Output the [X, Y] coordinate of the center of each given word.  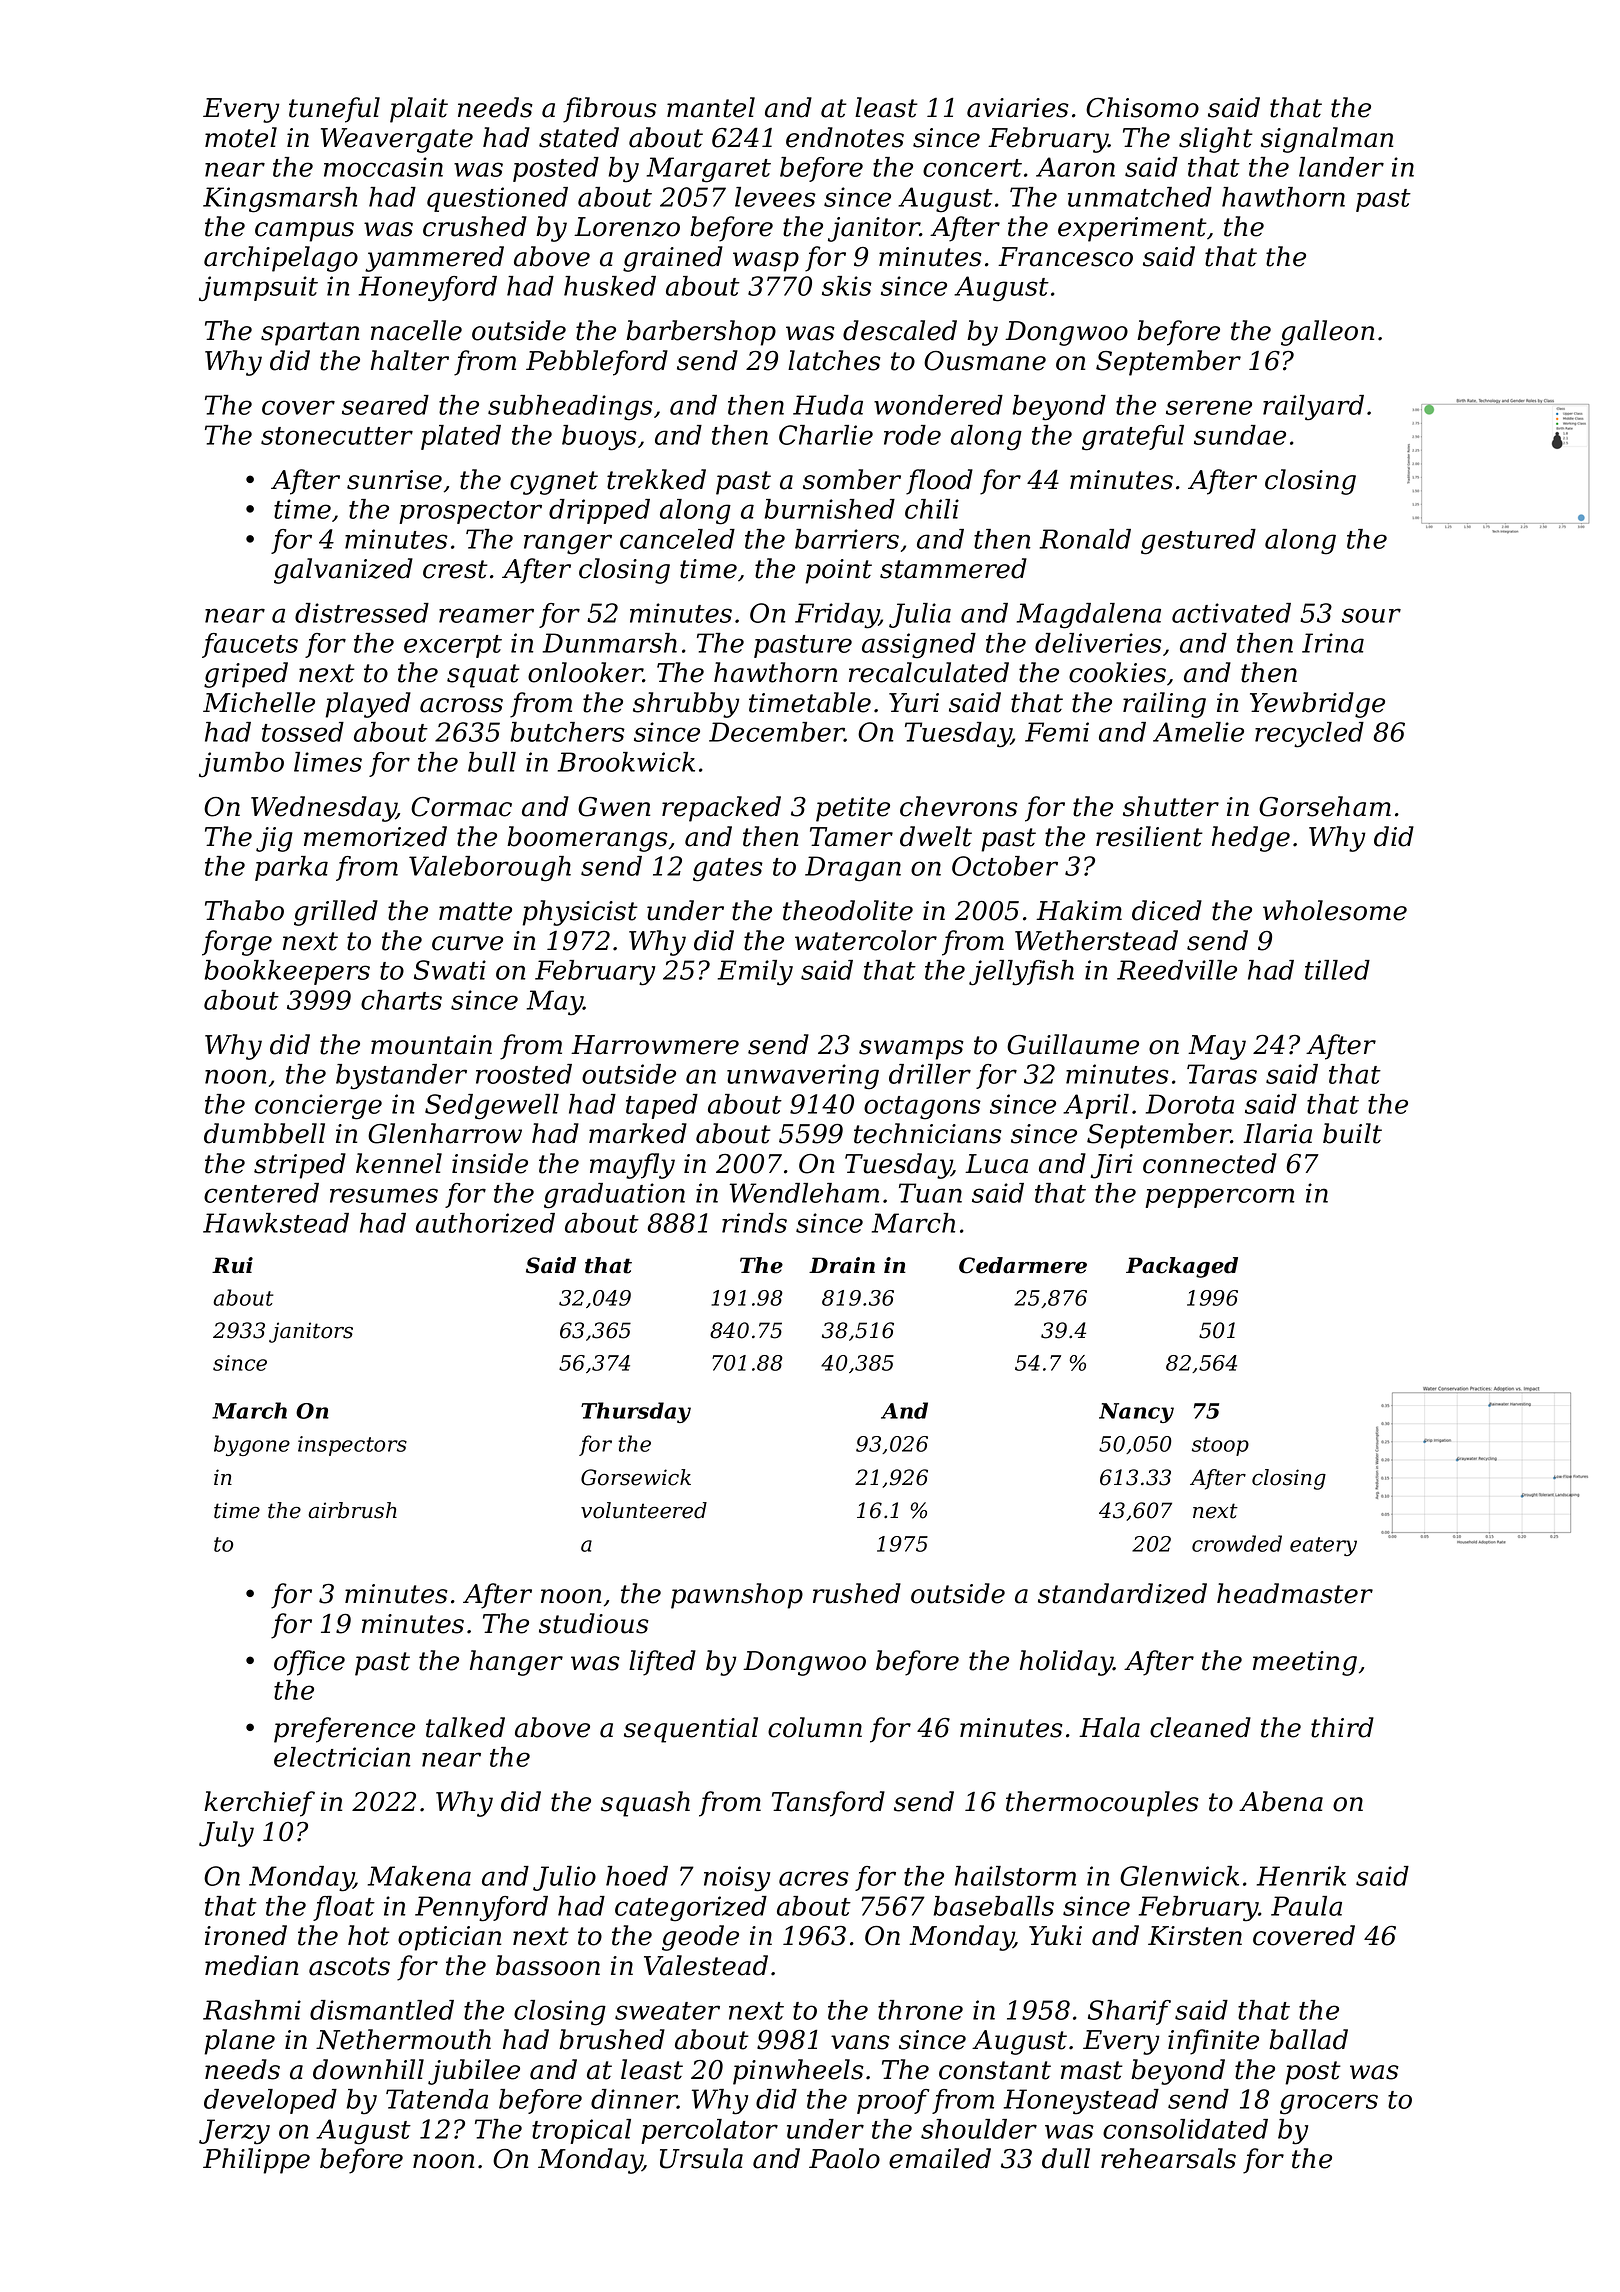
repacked [721, 809]
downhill [368, 2069]
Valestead [706, 1965]
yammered [434, 259]
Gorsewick [636, 1477]
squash [645, 1804]
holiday [1066, 1663]
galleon [1327, 333]
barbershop [701, 333]
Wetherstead [1096, 940]
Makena [419, 1876]
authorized [485, 1223]
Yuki [1055, 1935]
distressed [362, 613]
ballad [1308, 2039]
